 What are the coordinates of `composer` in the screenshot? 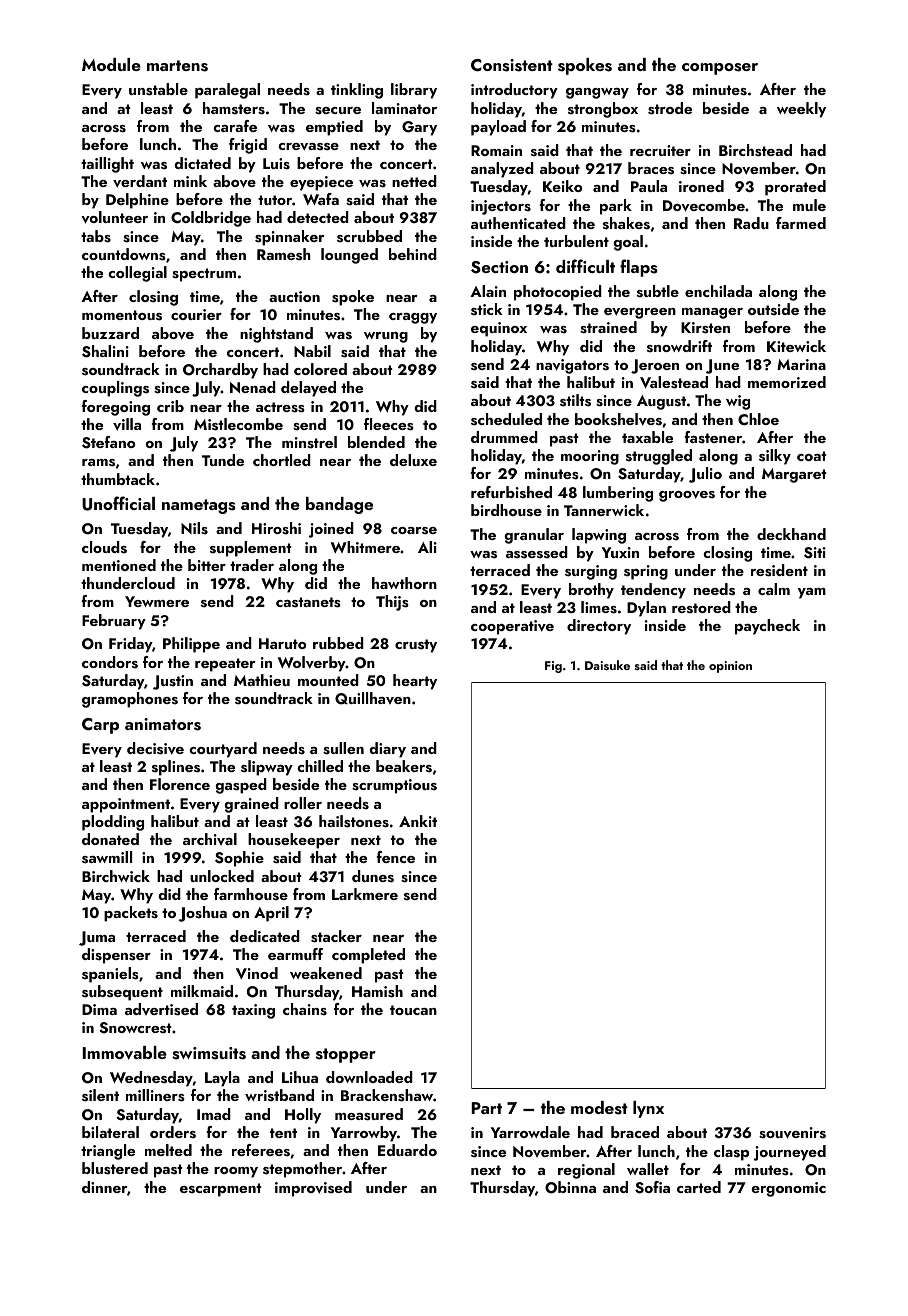 It's located at (720, 69).
